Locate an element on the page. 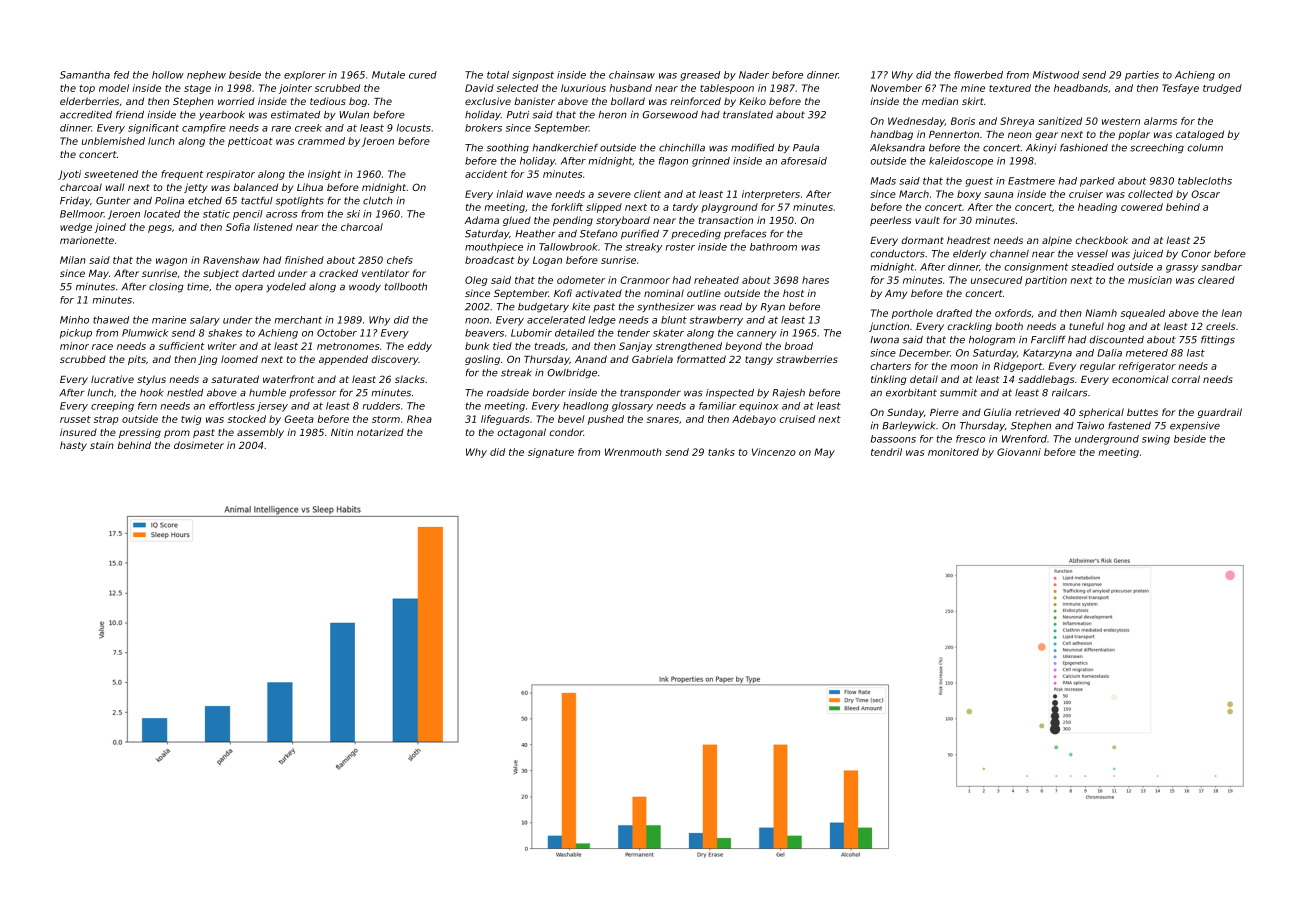 Image resolution: width=1308 pixels, height=924 pixels. yearbook is located at coordinates (222, 116).
